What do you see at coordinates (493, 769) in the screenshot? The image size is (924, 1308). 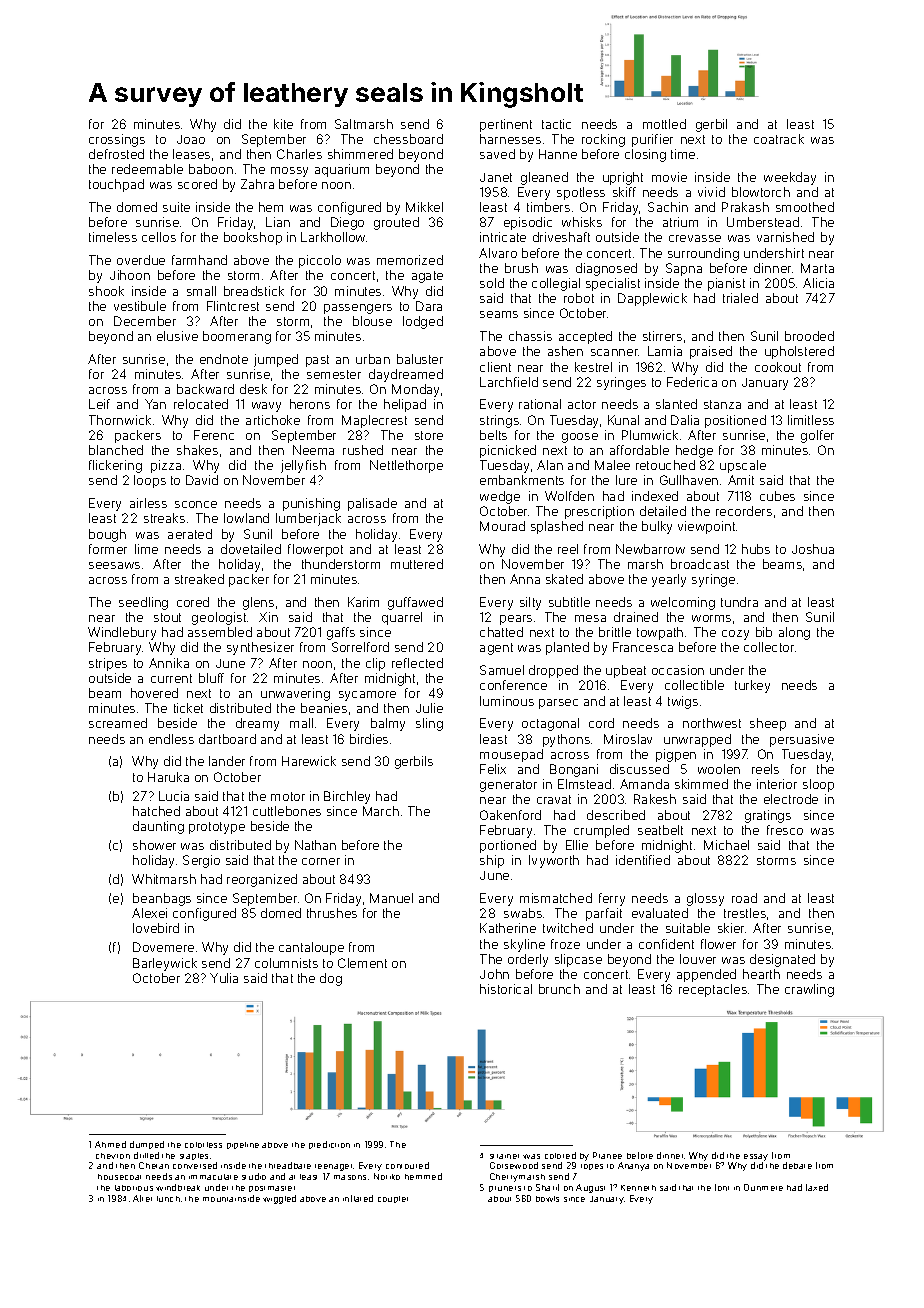 I see `Felix` at bounding box center [493, 769].
